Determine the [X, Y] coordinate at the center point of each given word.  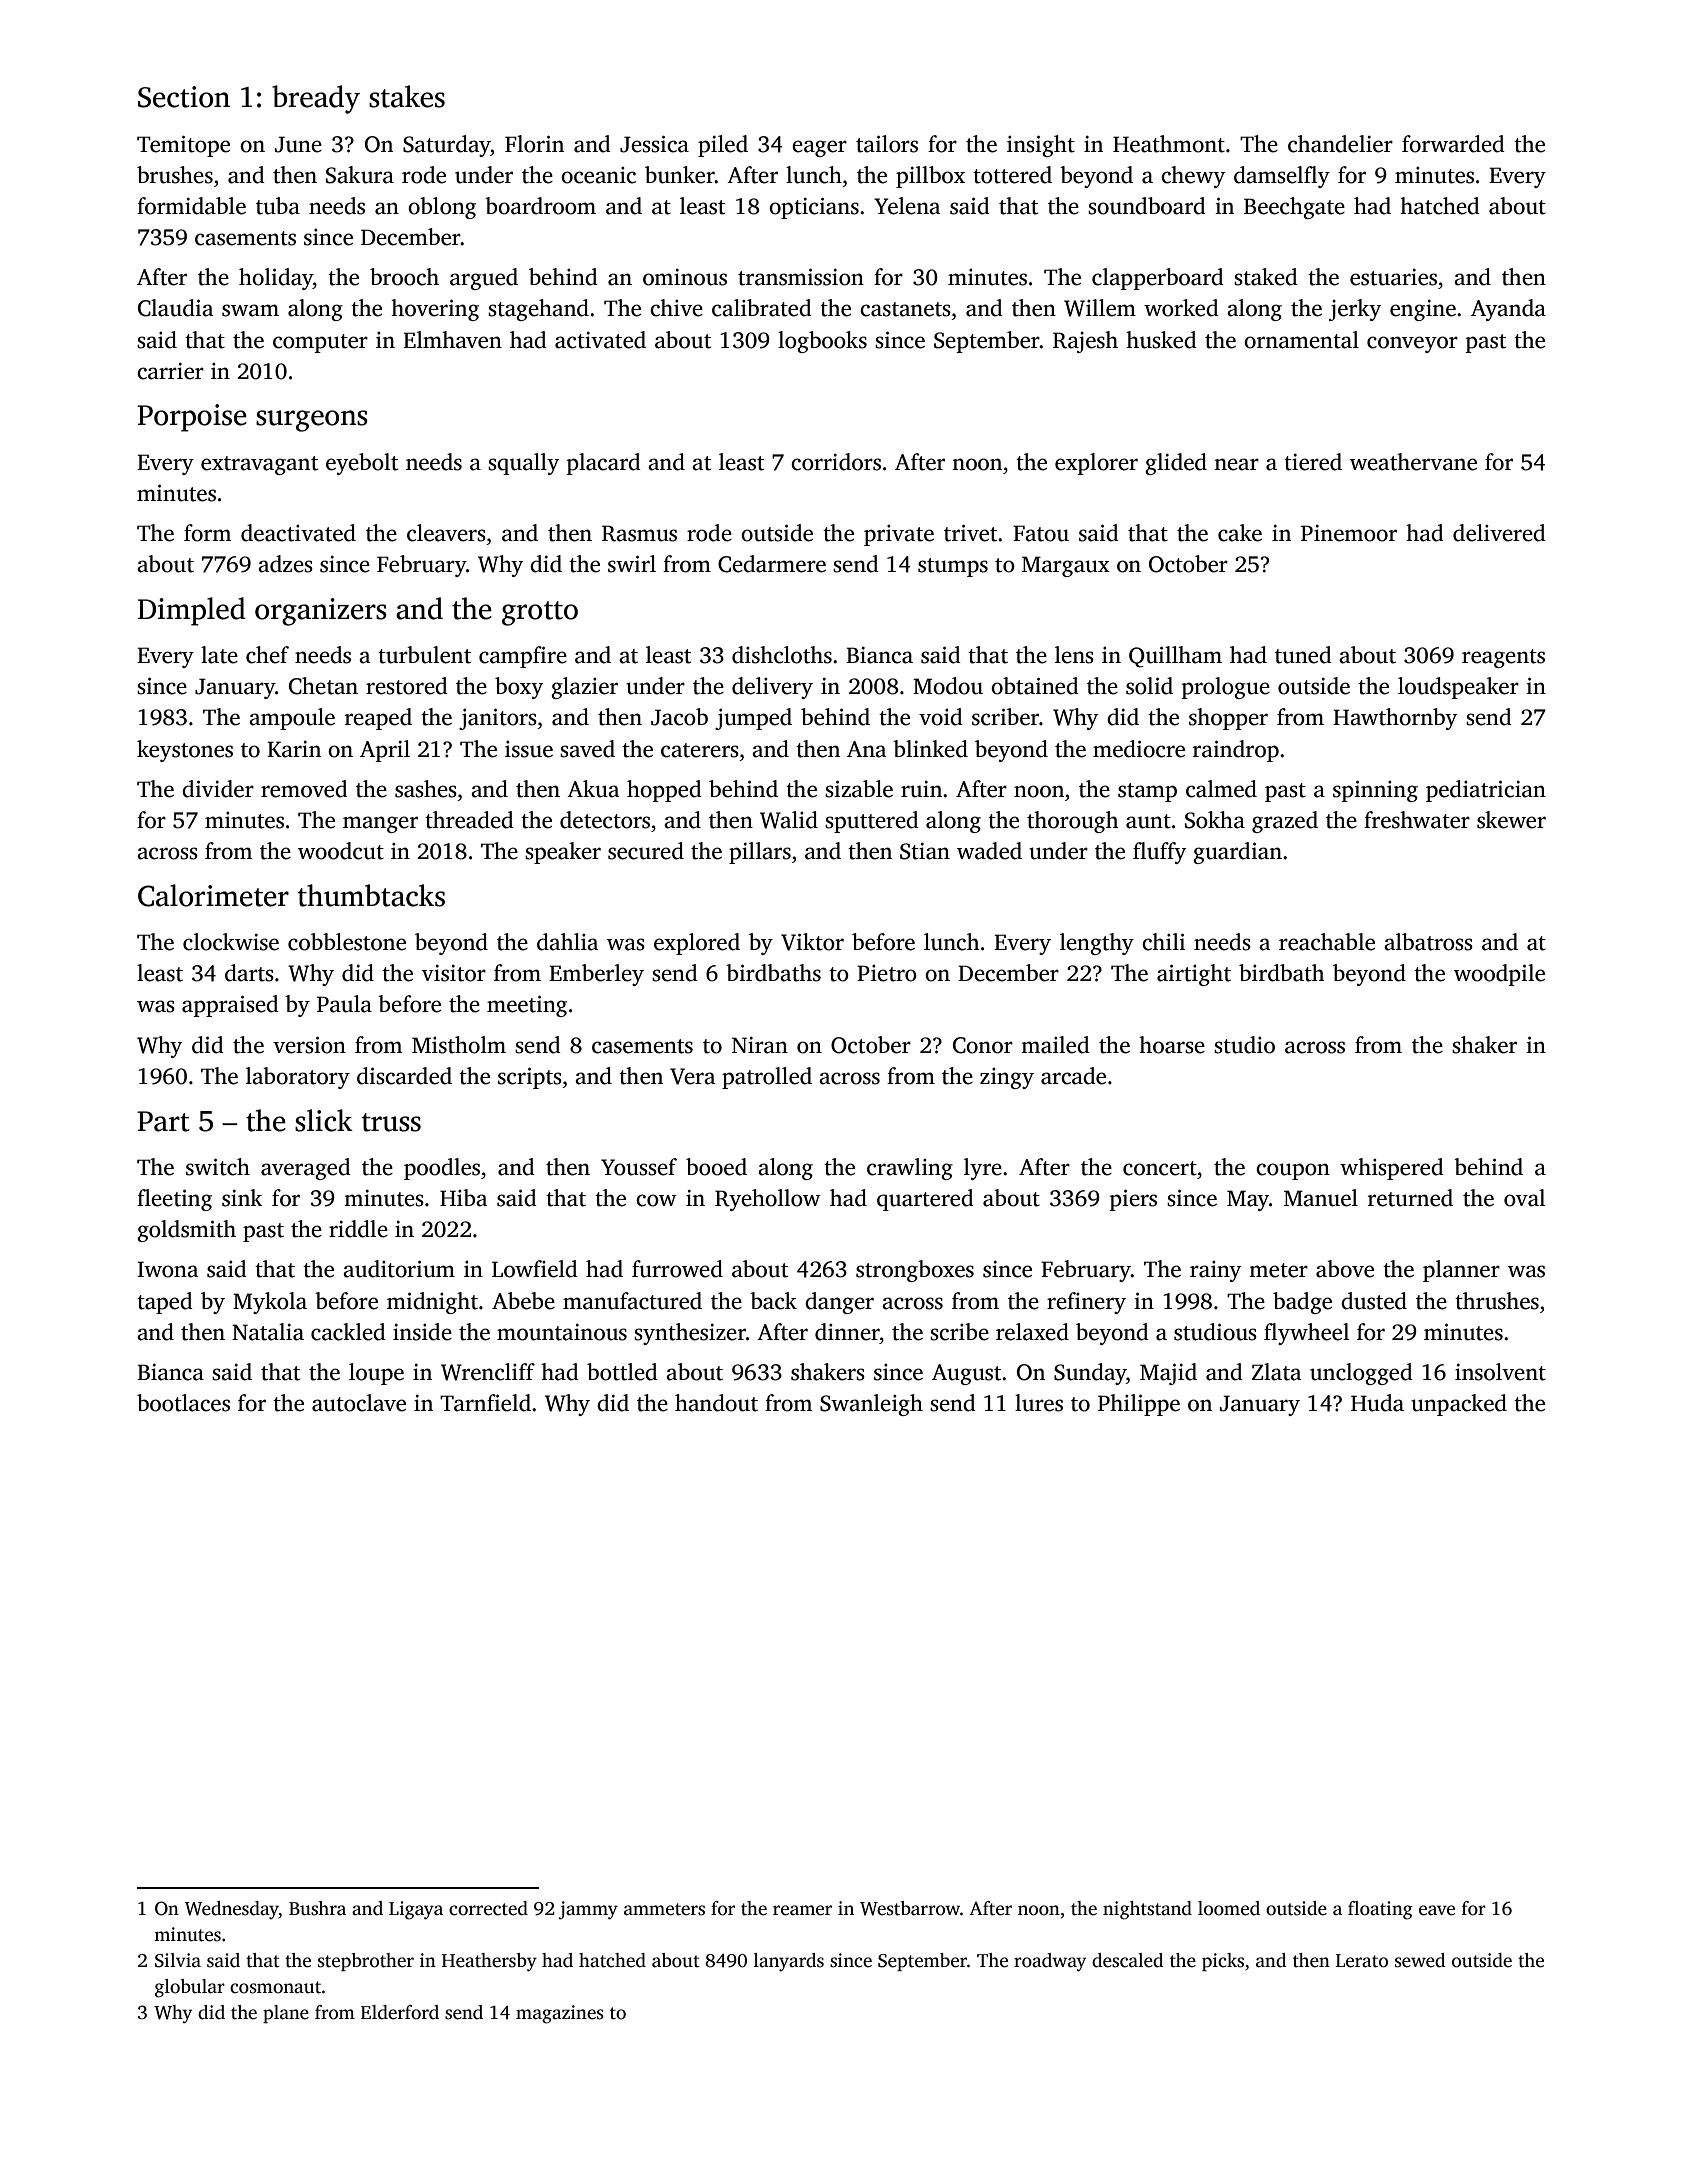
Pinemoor [1349, 533]
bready [316, 99]
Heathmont [1169, 144]
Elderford [400, 2012]
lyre [983, 1169]
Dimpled [192, 611]
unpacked [1459, 1405]
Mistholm [459, 1045]
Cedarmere [772, 564]
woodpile [1499, 975]
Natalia [268, 1332]
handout [716, 1403]
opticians [814, 208]
